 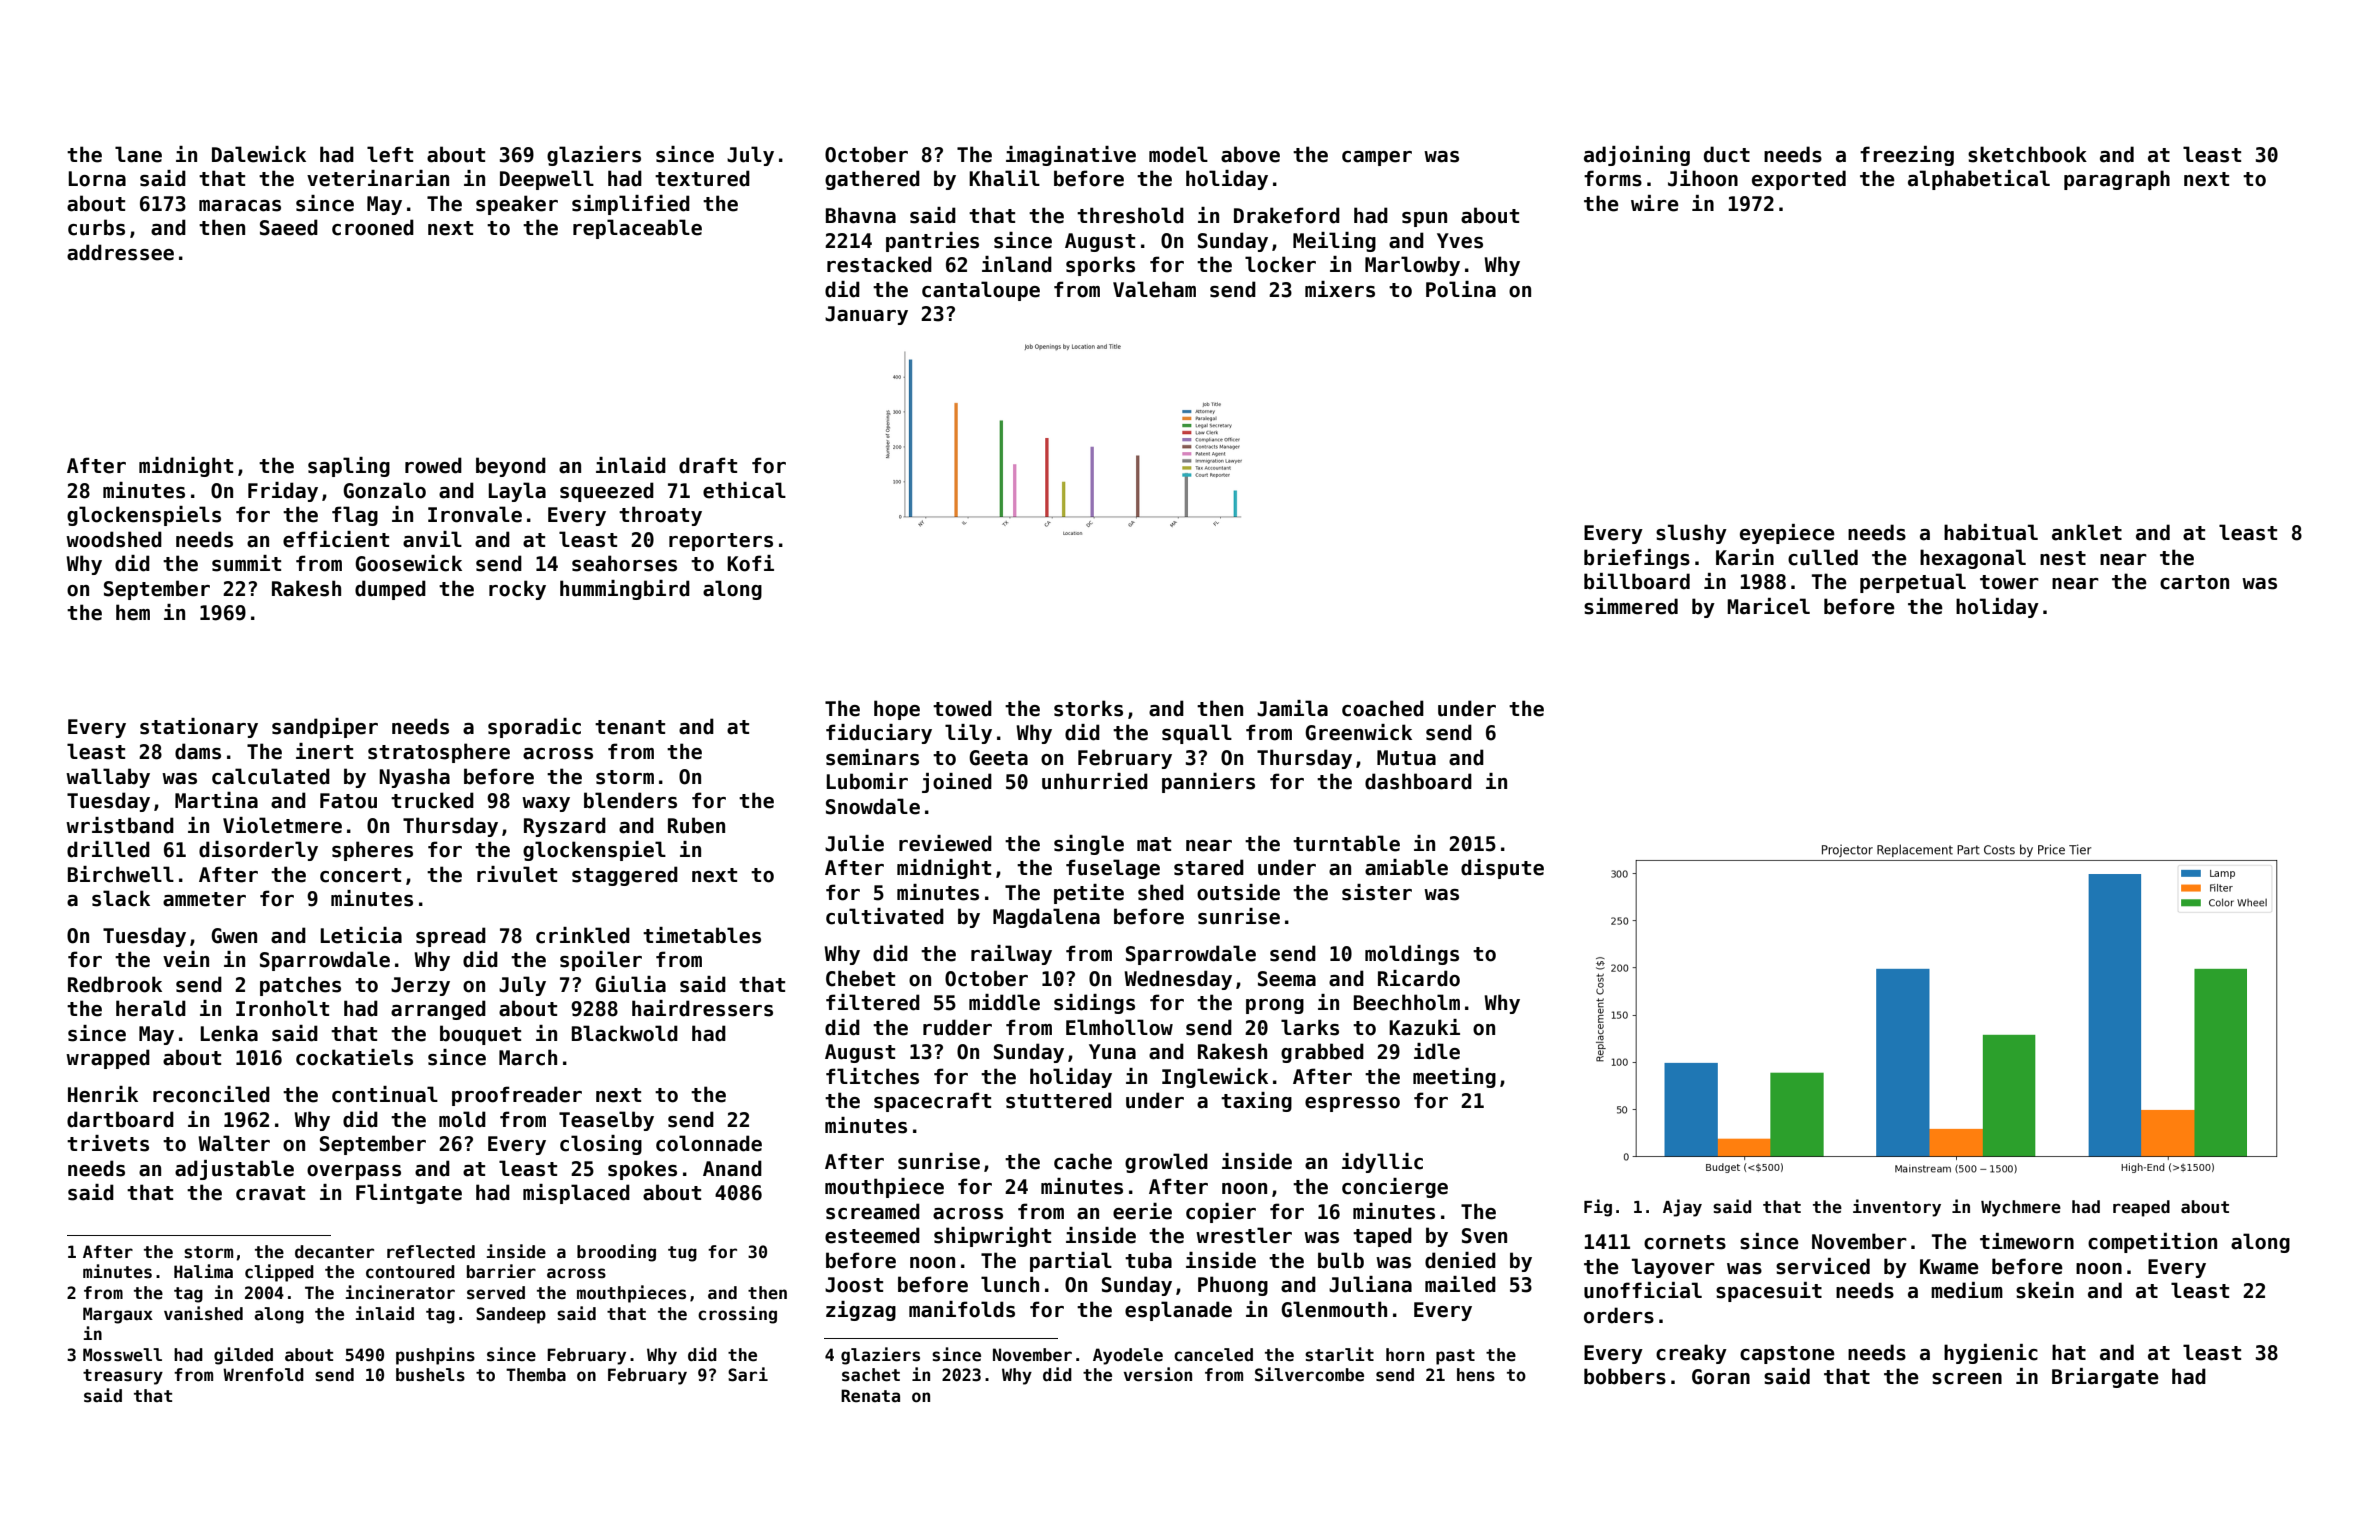 I want to click on sketchbook, so click(x=2027, y=154).
